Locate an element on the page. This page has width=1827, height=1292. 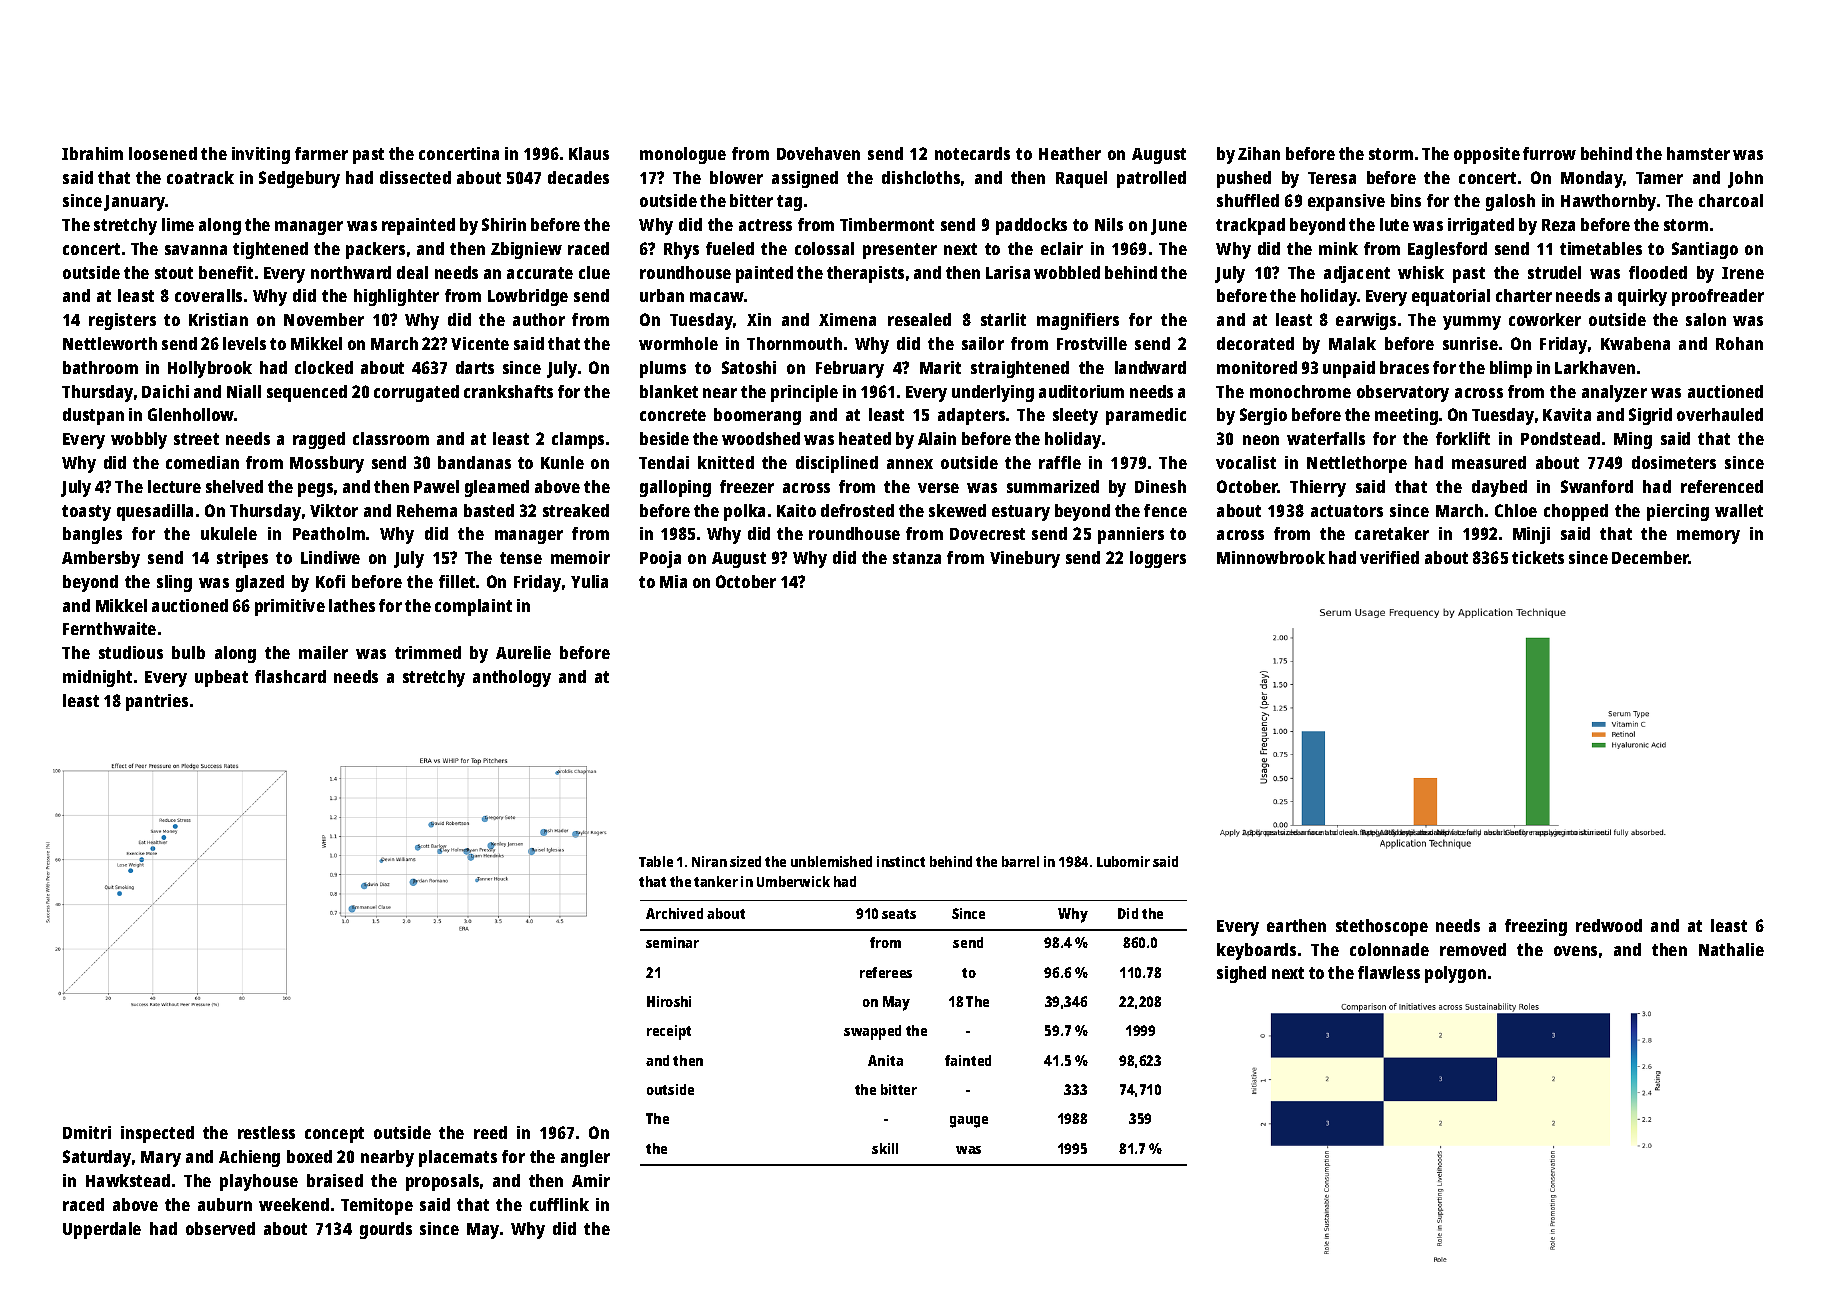
complaint is located at coordinates (473, 607).
